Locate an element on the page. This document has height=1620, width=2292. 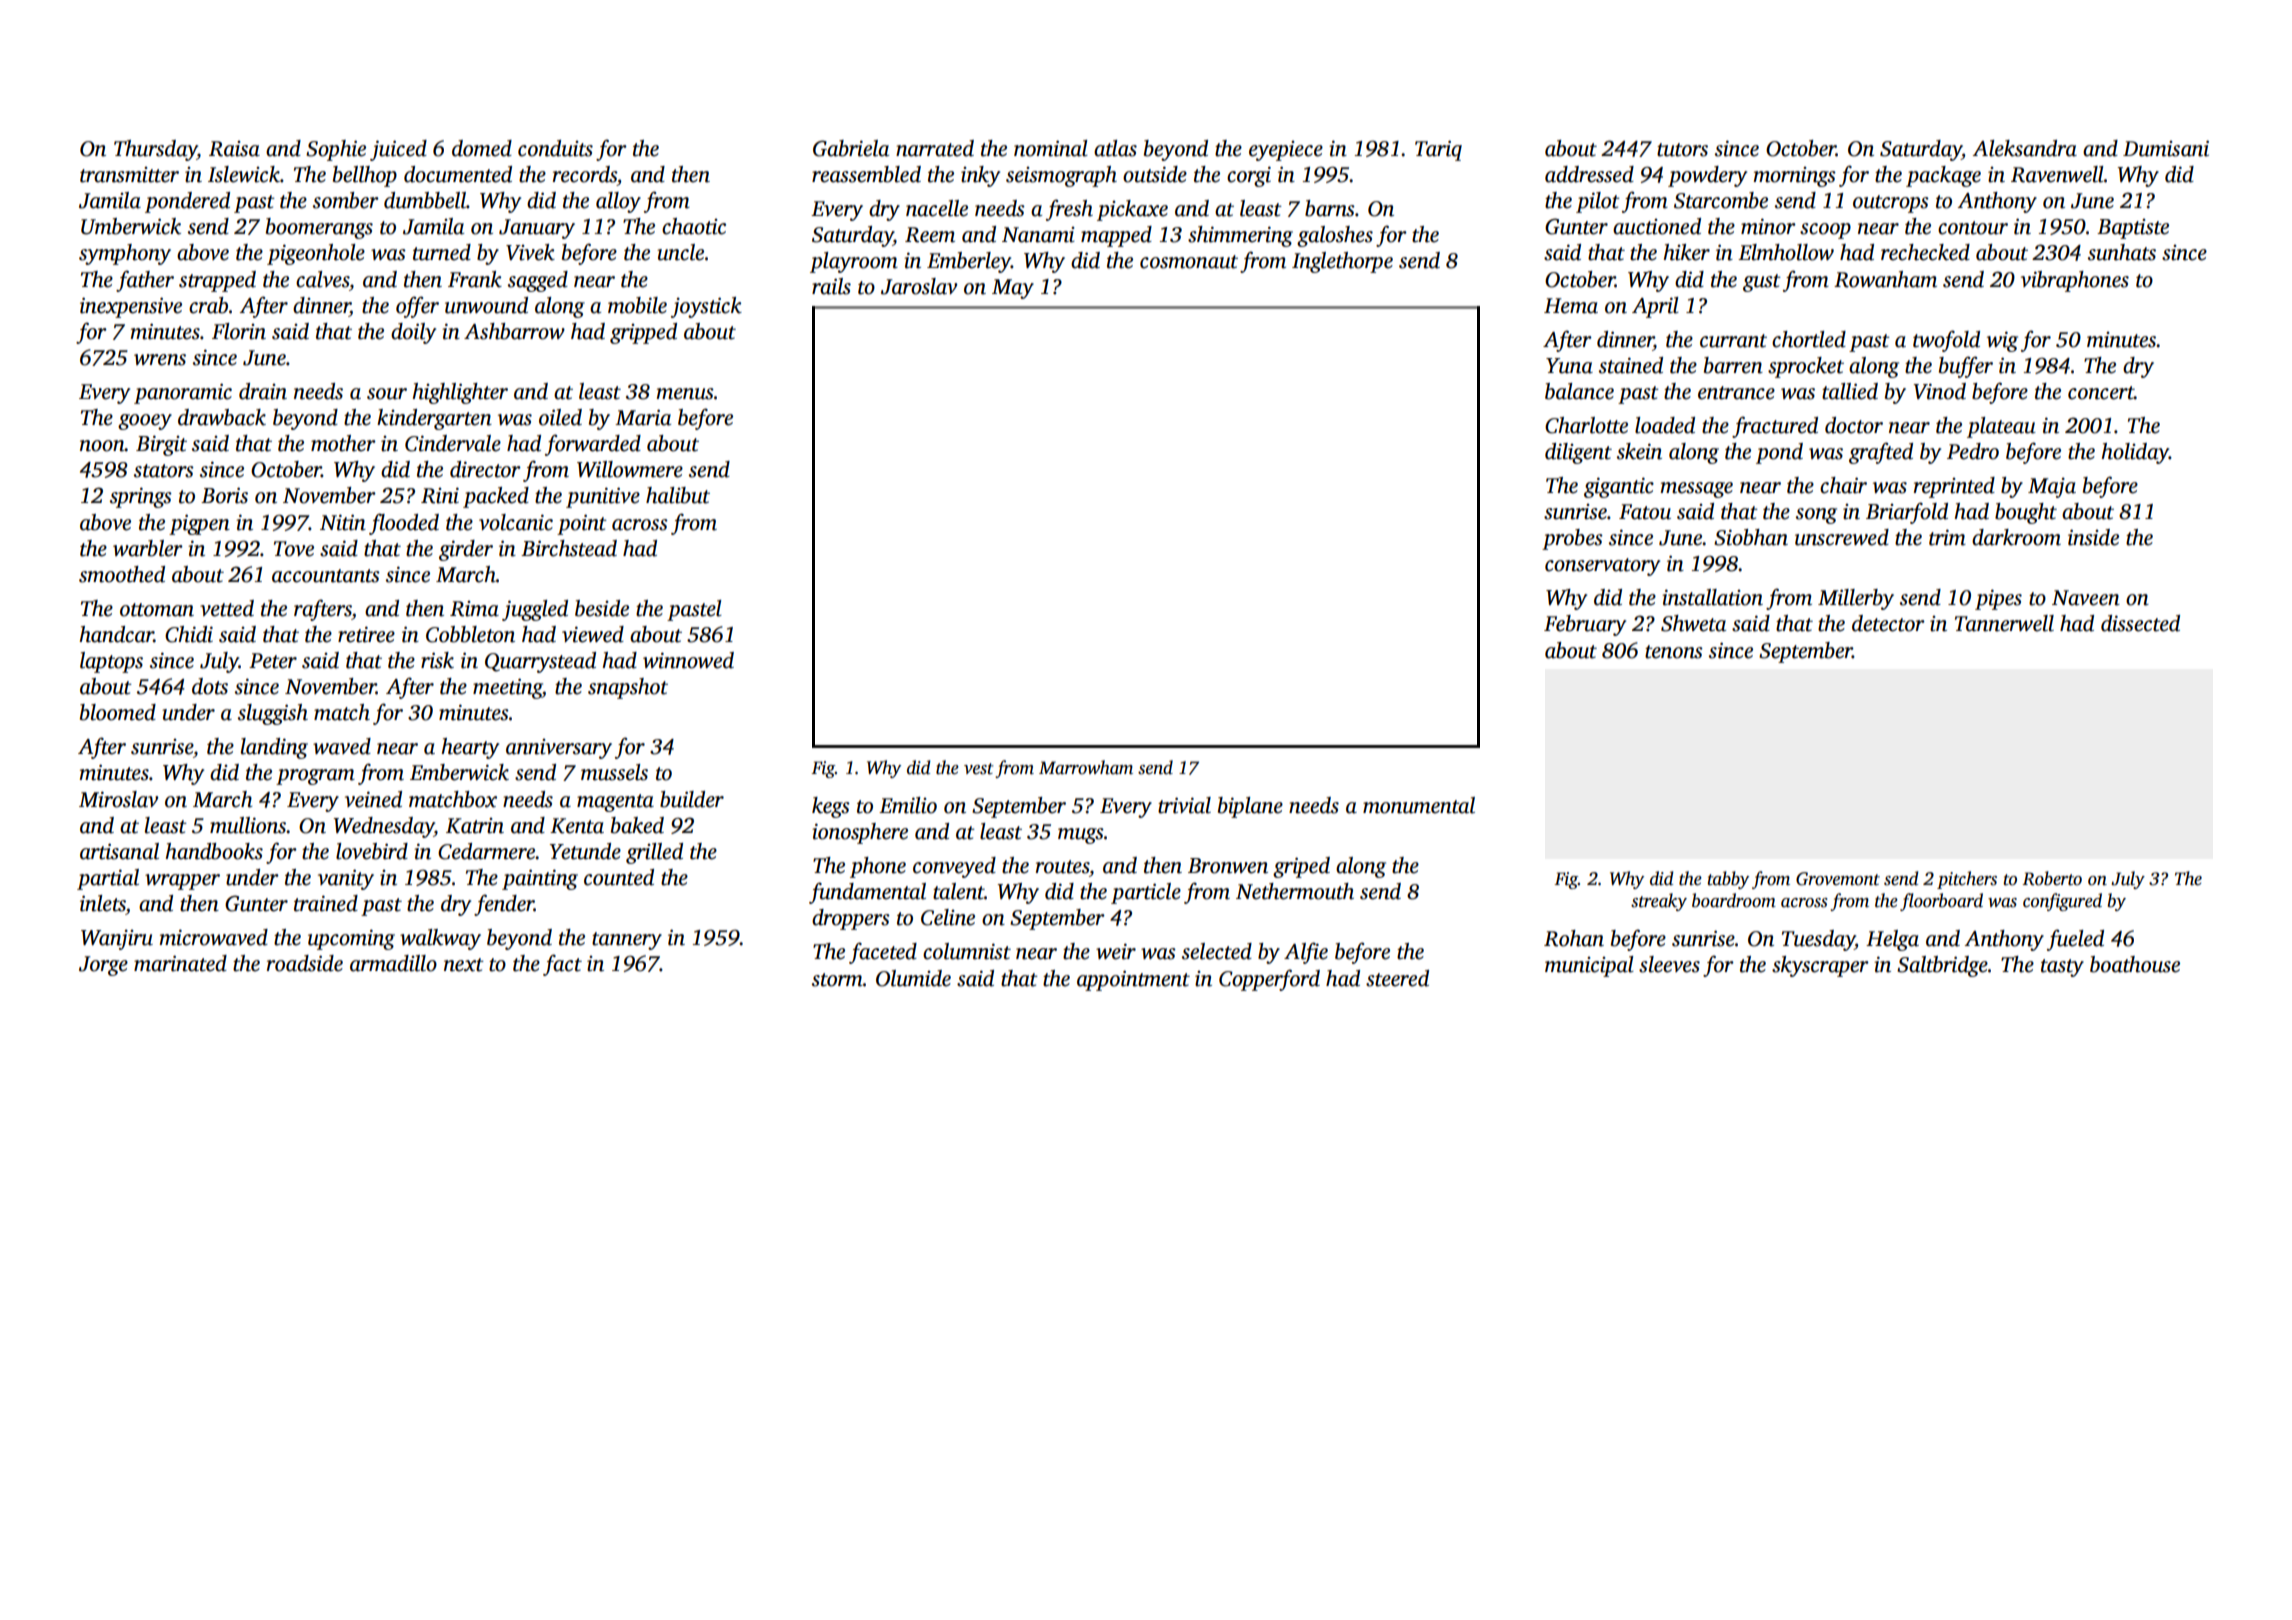
Maria is located at coordinates (643, 417).
